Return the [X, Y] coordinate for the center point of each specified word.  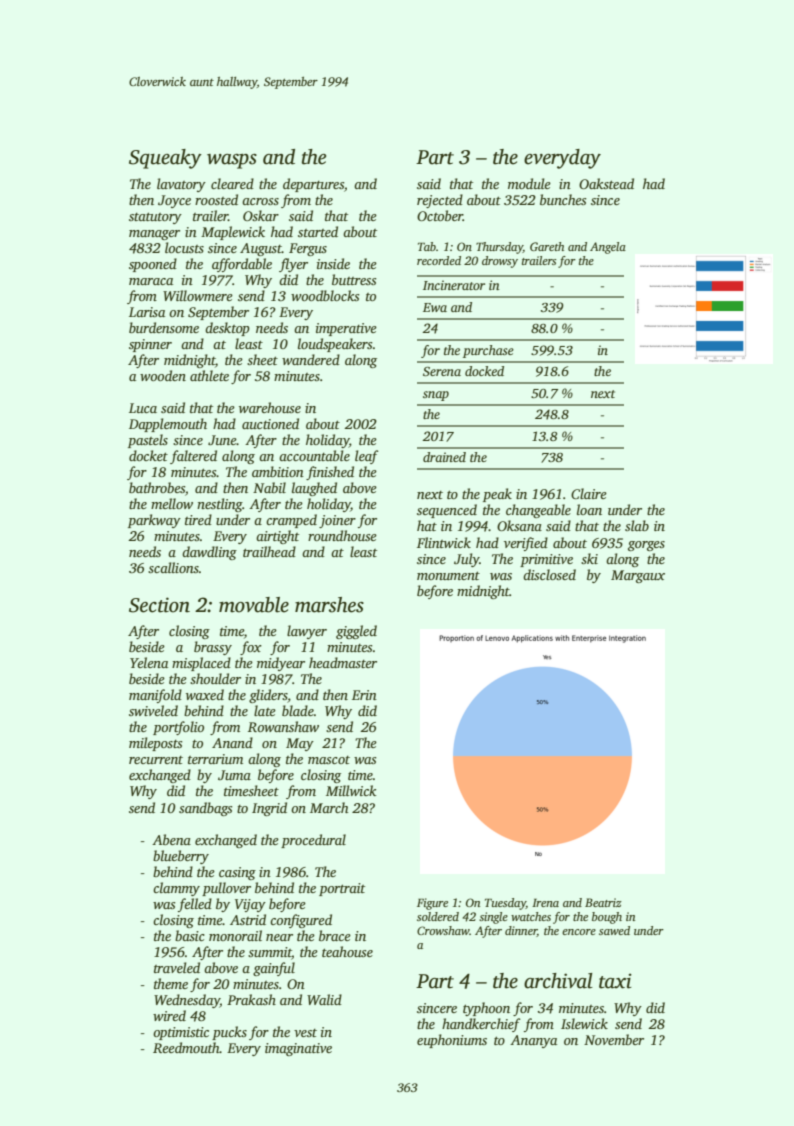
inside [333, 263]
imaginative [298, 1049]
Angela [608, 248]
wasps [232, 161]
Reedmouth [186, 1047]
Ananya [533, 1041]
